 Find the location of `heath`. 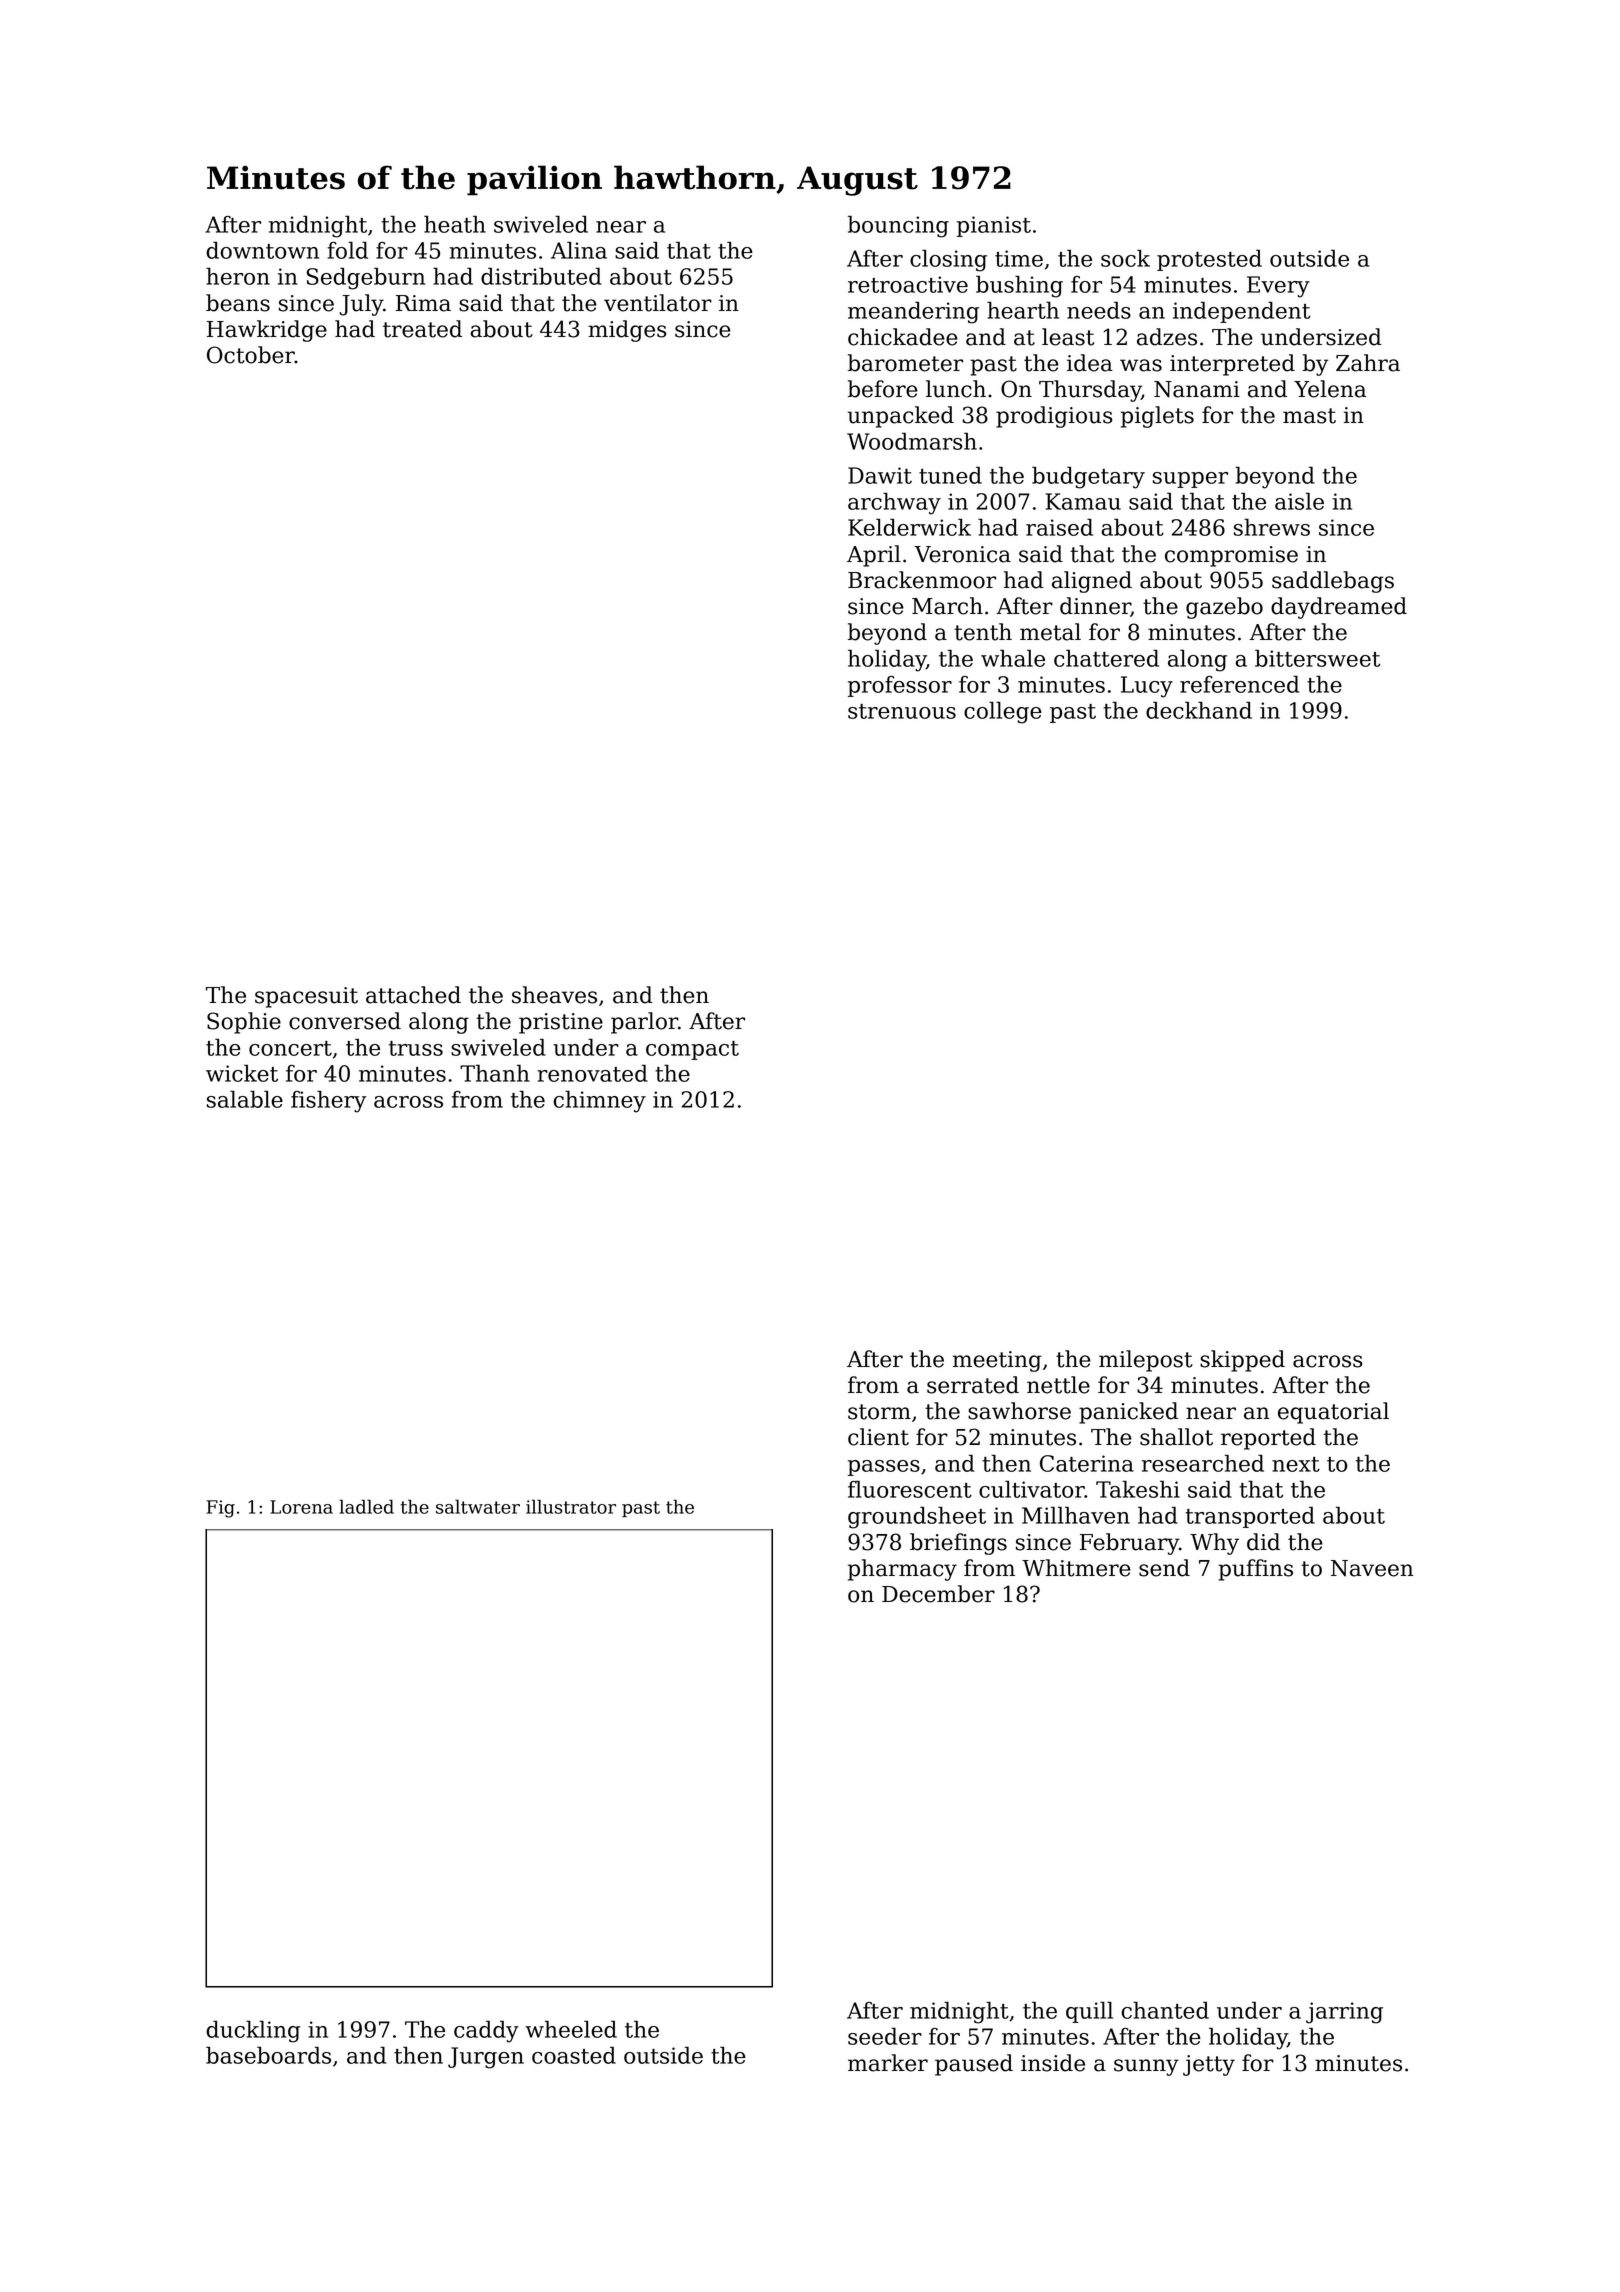

heath is located at coordinates (455, 224).
